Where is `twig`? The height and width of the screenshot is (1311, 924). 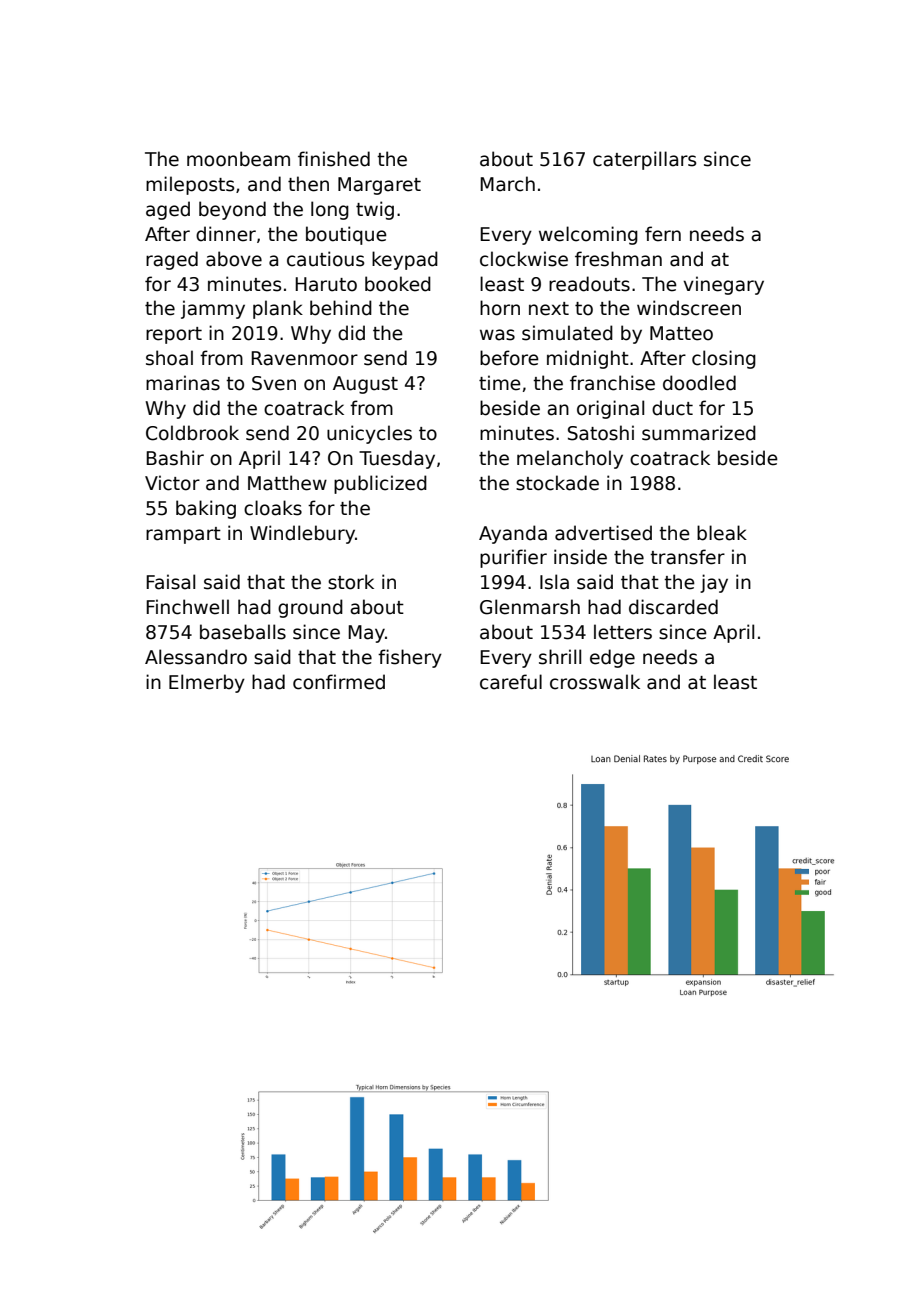 twig is located at coordinates (375, 210).
